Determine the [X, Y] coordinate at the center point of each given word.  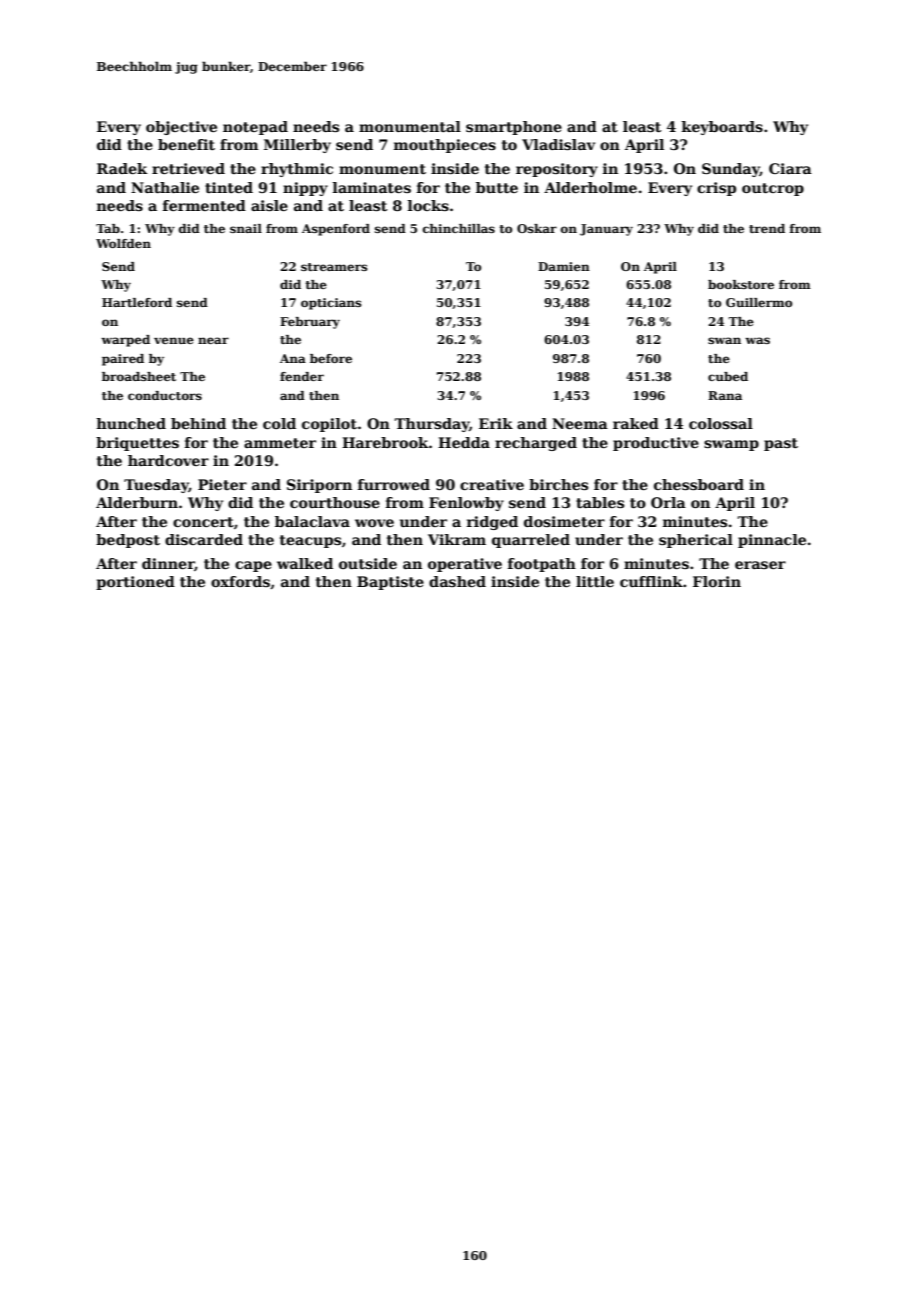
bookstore [741, 284]
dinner [168, 564]
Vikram [457, 539]
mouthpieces [445, 146]
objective [181, 128]
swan [724, 340]
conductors [165, 395]
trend [767, 228]
